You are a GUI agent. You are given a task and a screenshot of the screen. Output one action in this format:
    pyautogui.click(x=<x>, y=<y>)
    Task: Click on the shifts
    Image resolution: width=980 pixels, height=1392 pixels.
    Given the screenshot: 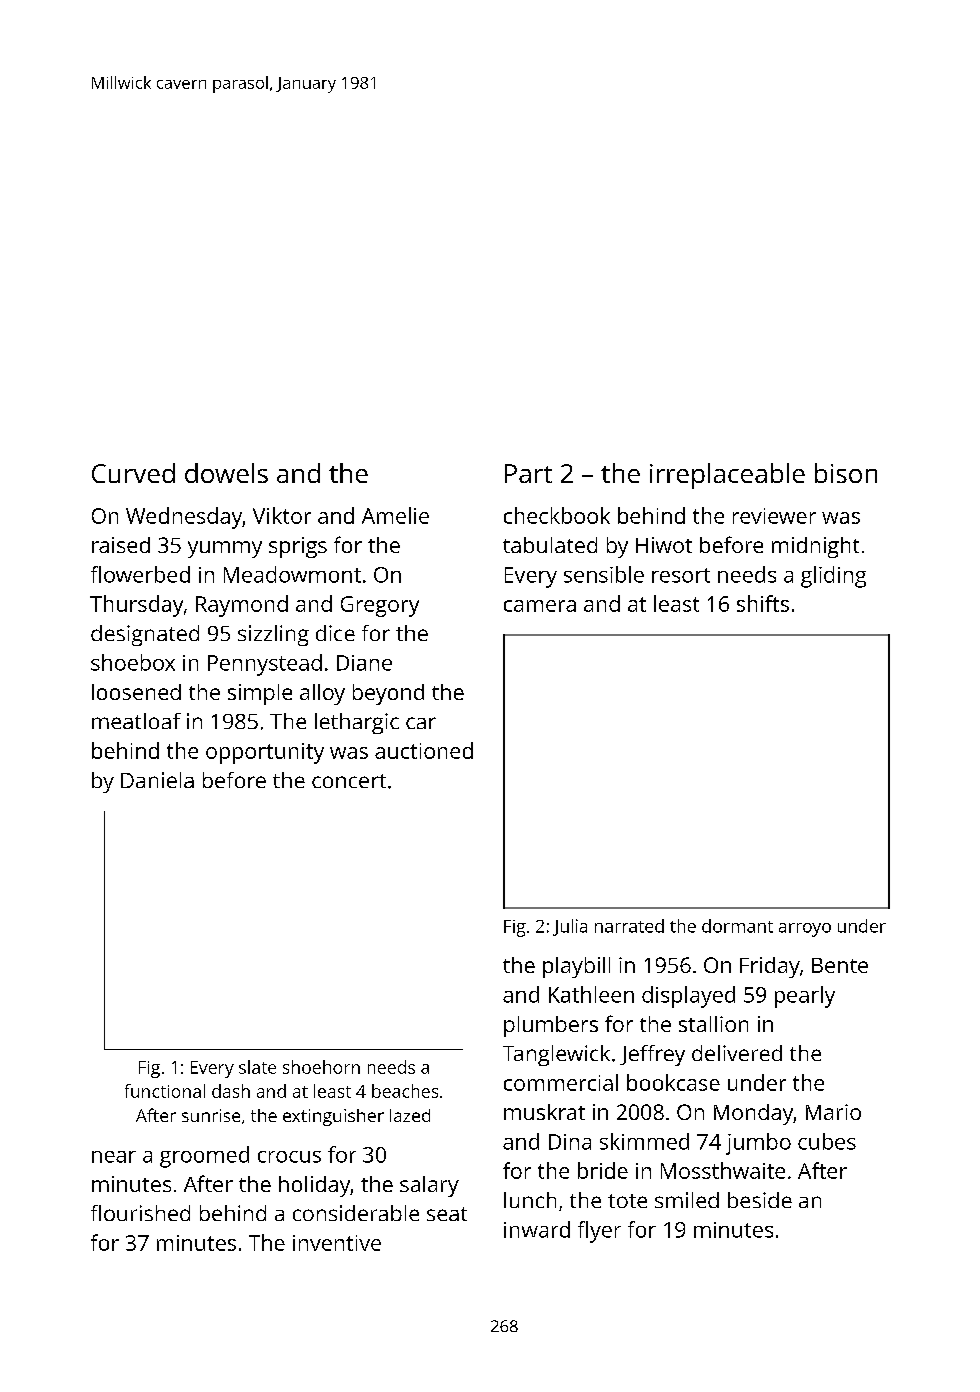 What is the action you would take?
    pyautogui.click(x=763, y=603)
